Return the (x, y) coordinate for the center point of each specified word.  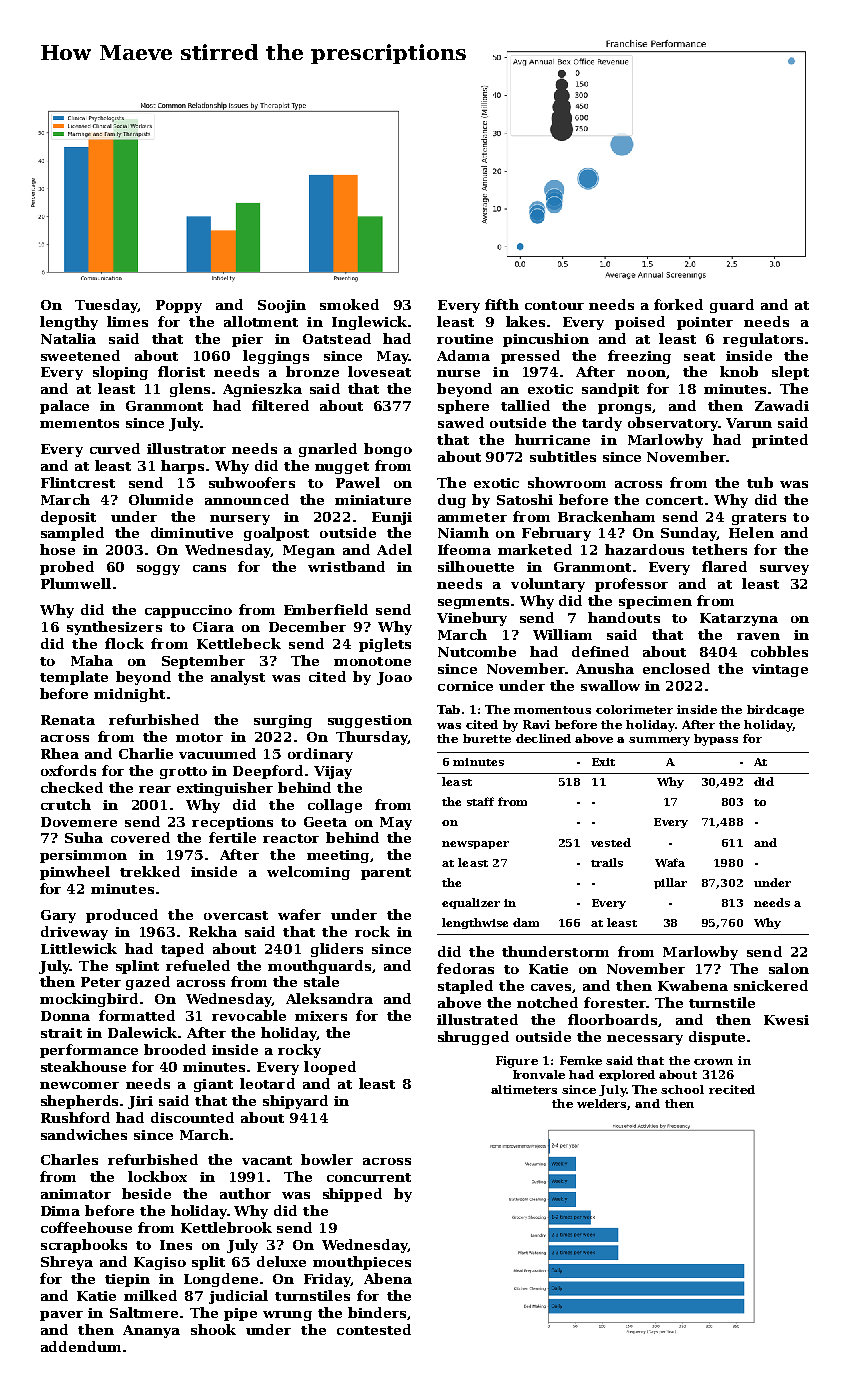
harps (182, 467)
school (682, 1089)
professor (631, 585)
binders (377, 1312)
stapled (465, 987)
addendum (81, 1346)
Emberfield (326, 609)
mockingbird (89, 1000)
